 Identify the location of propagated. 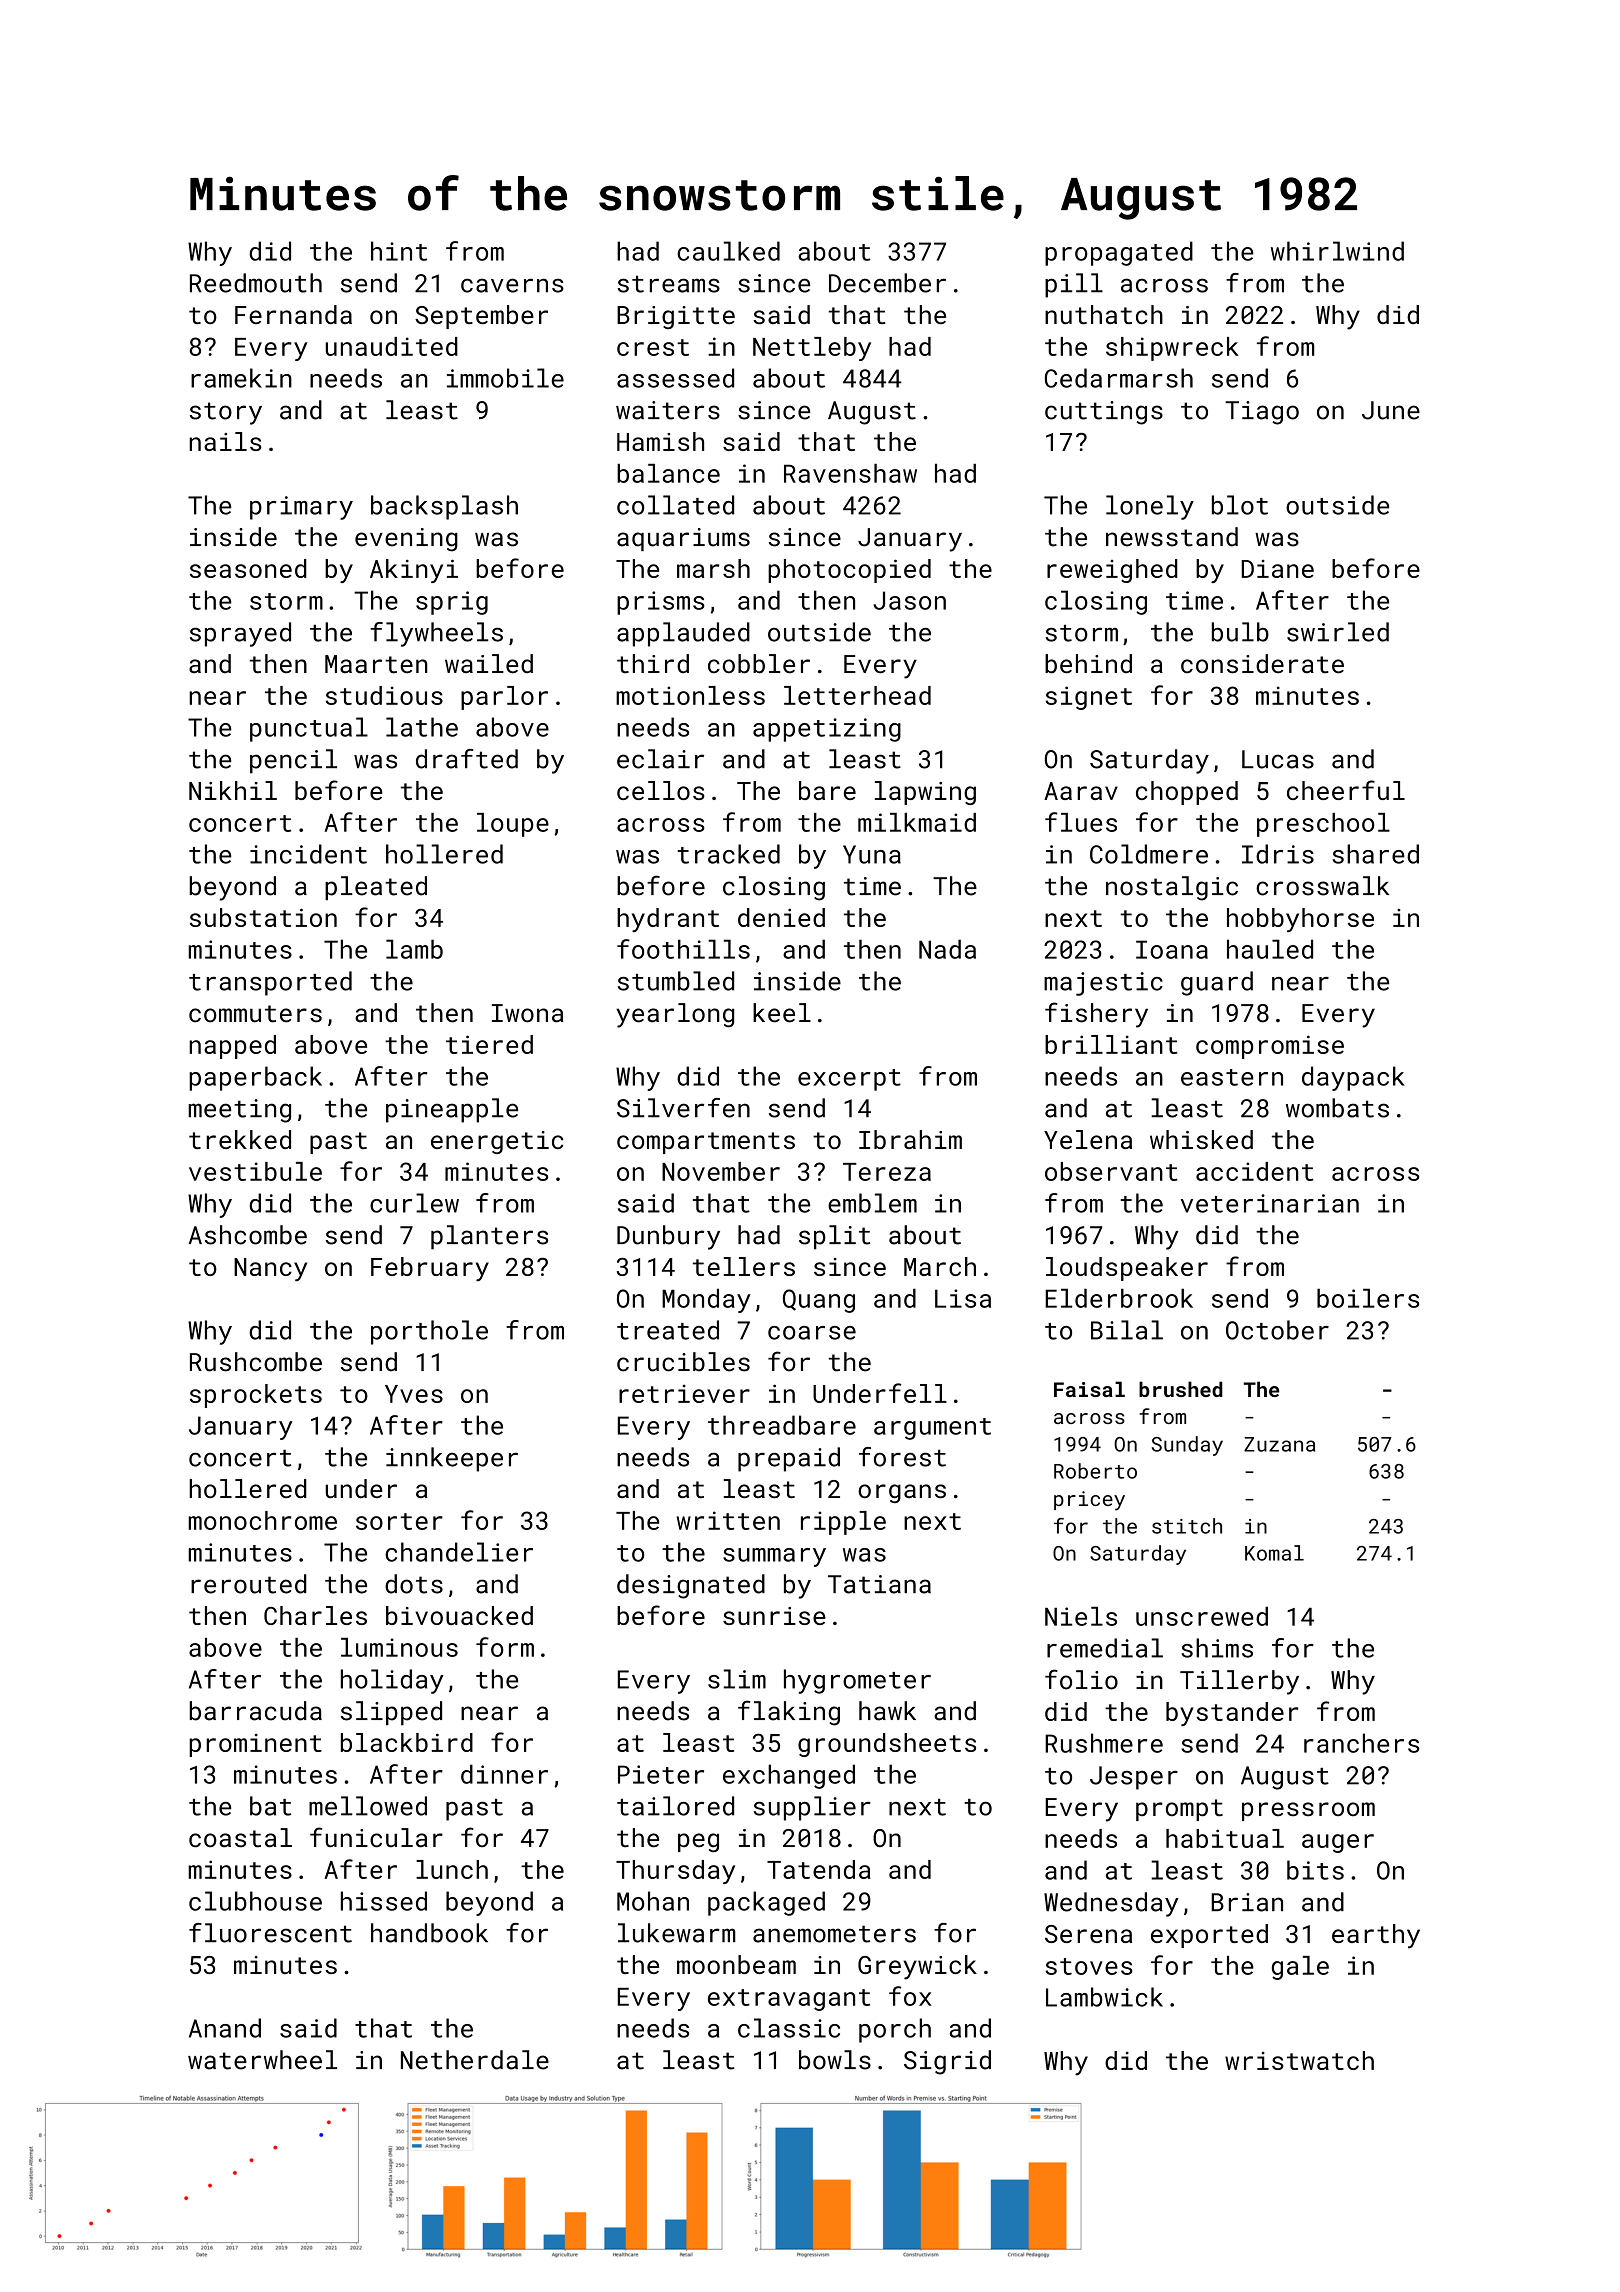
(1119, 253).
